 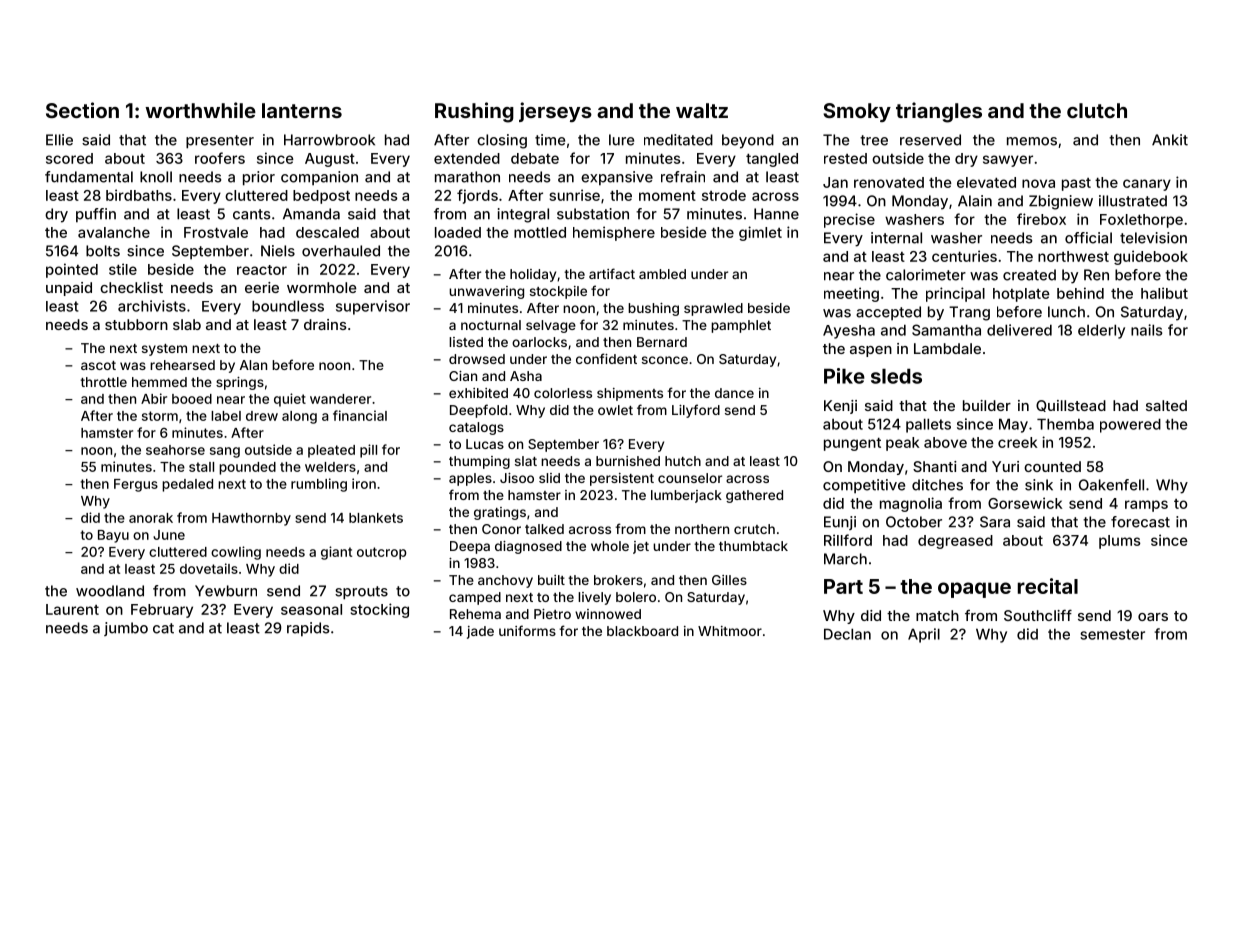 I want to click on Asha, so click(x=526, y=376).
